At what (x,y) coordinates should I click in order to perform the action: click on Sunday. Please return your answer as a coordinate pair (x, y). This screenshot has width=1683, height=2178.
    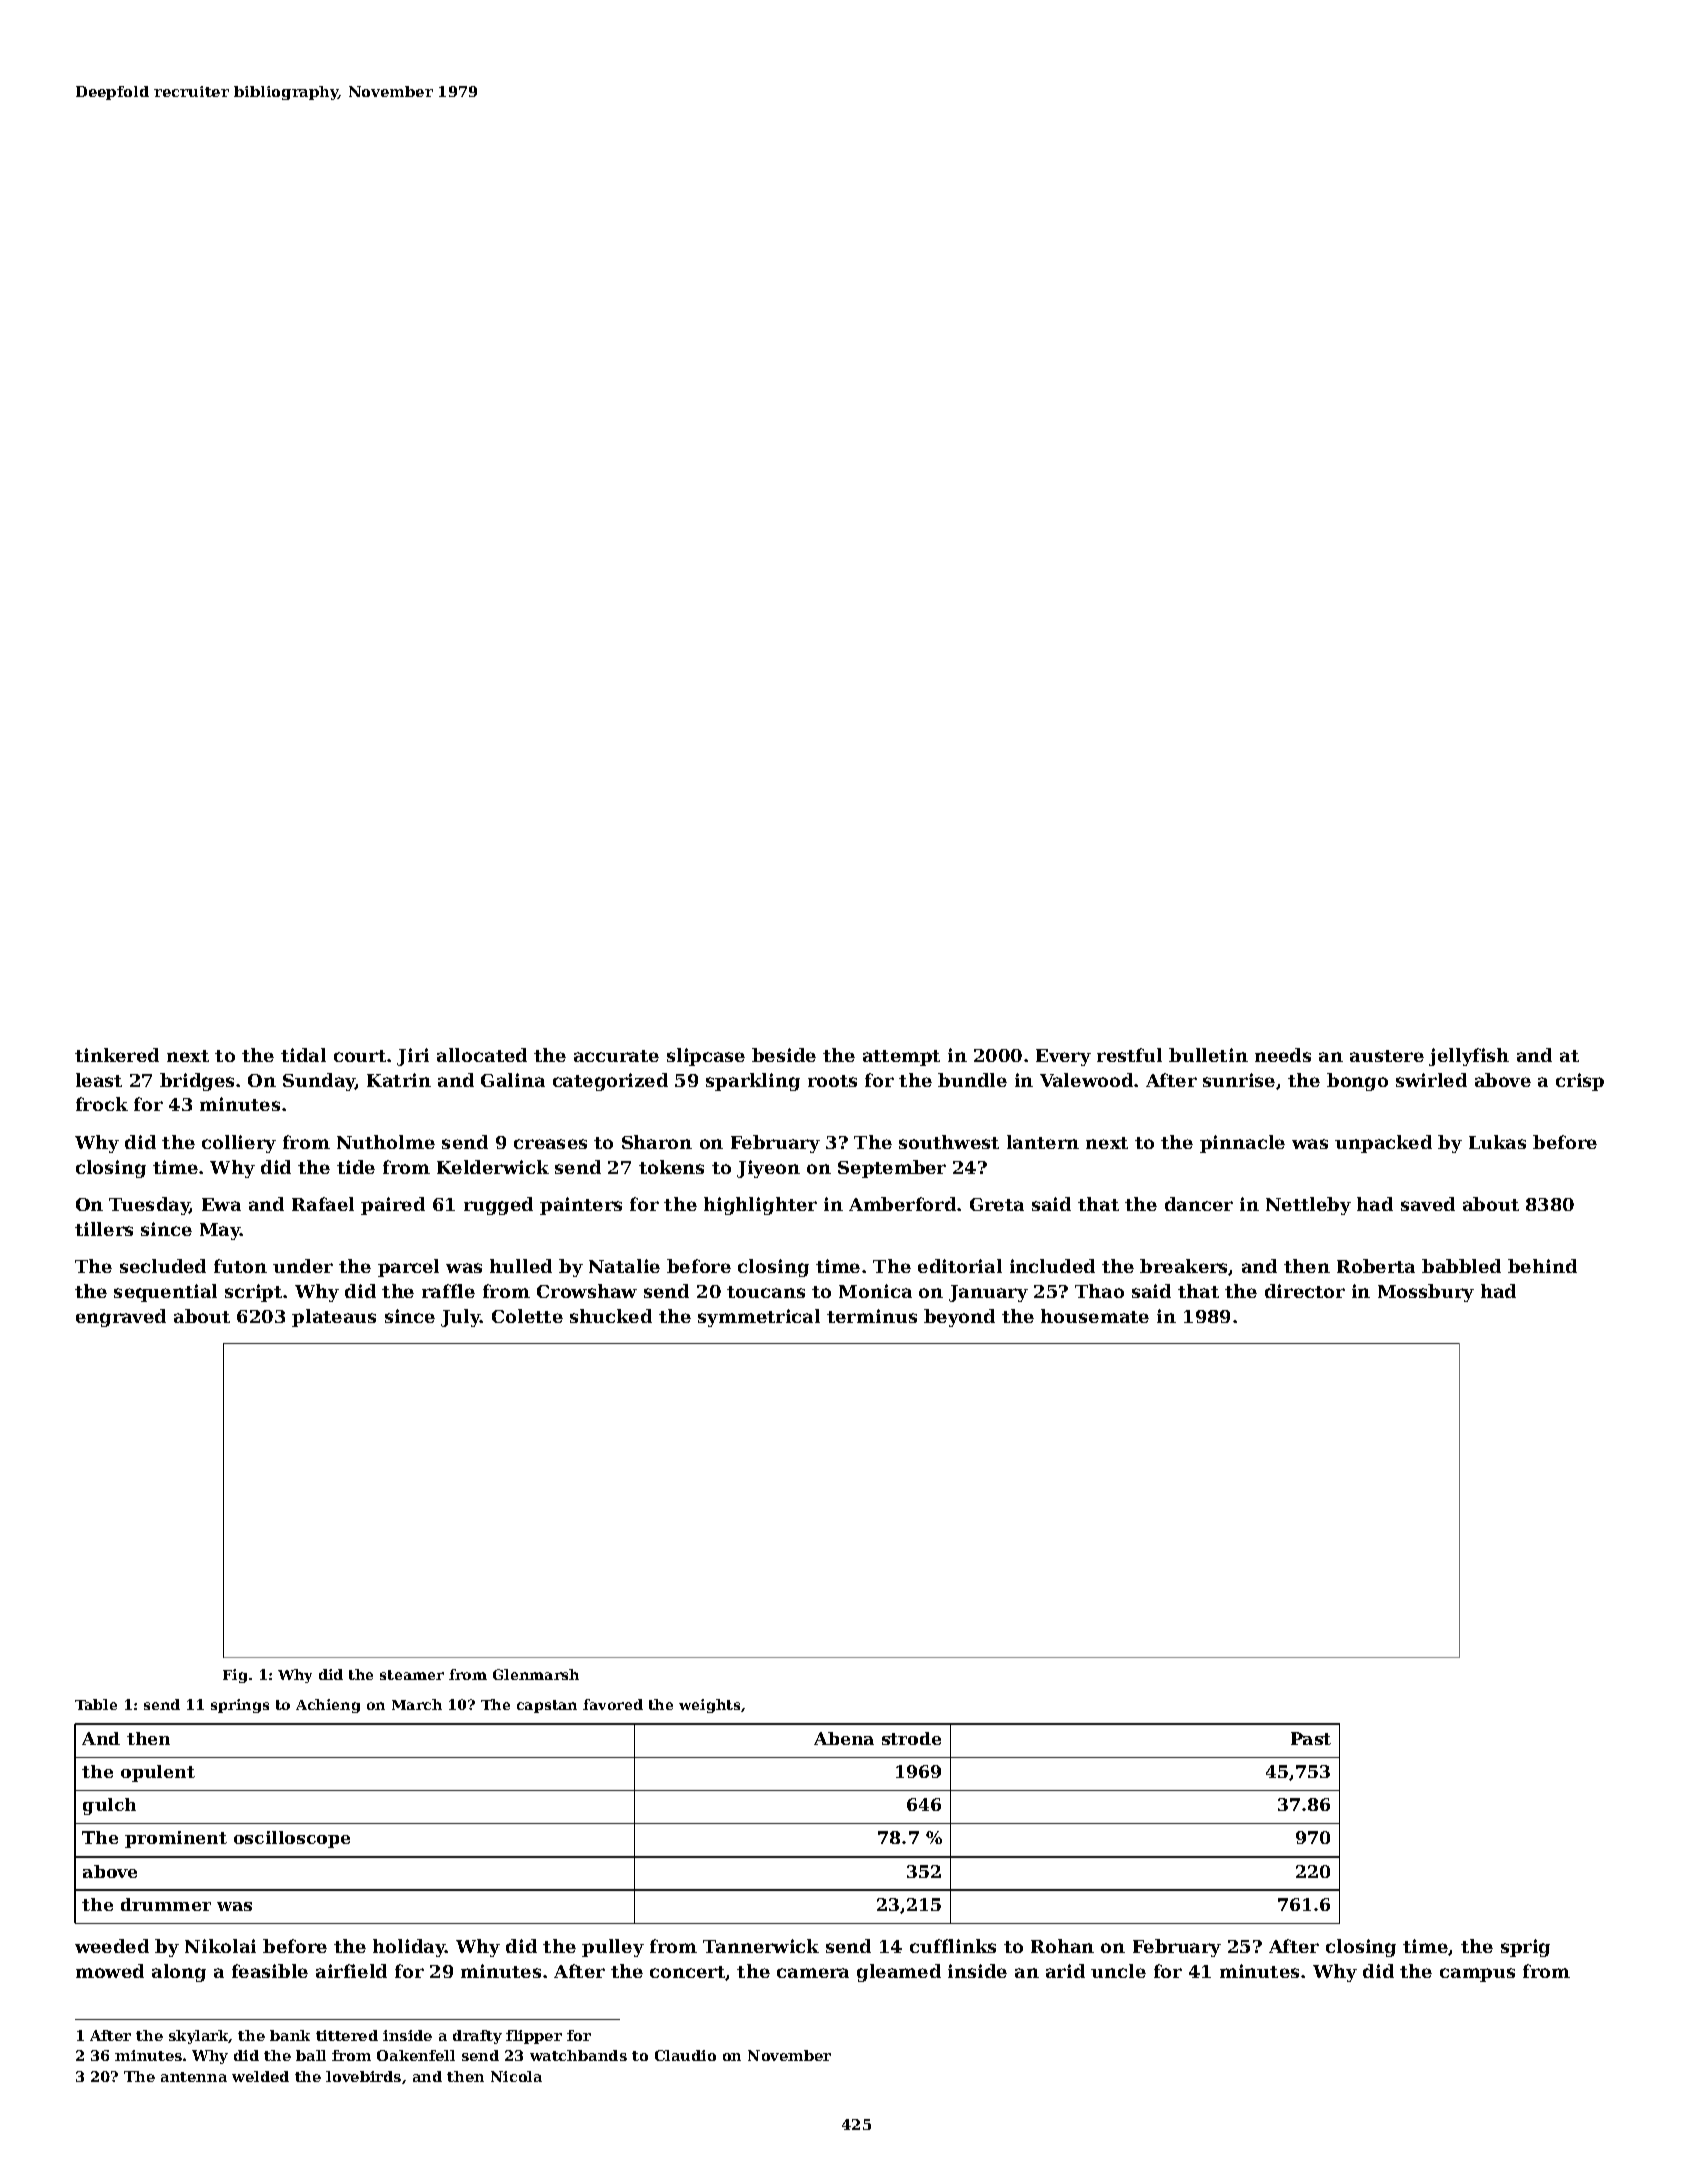
    Looking at the image, I should click on (319, 1082).
